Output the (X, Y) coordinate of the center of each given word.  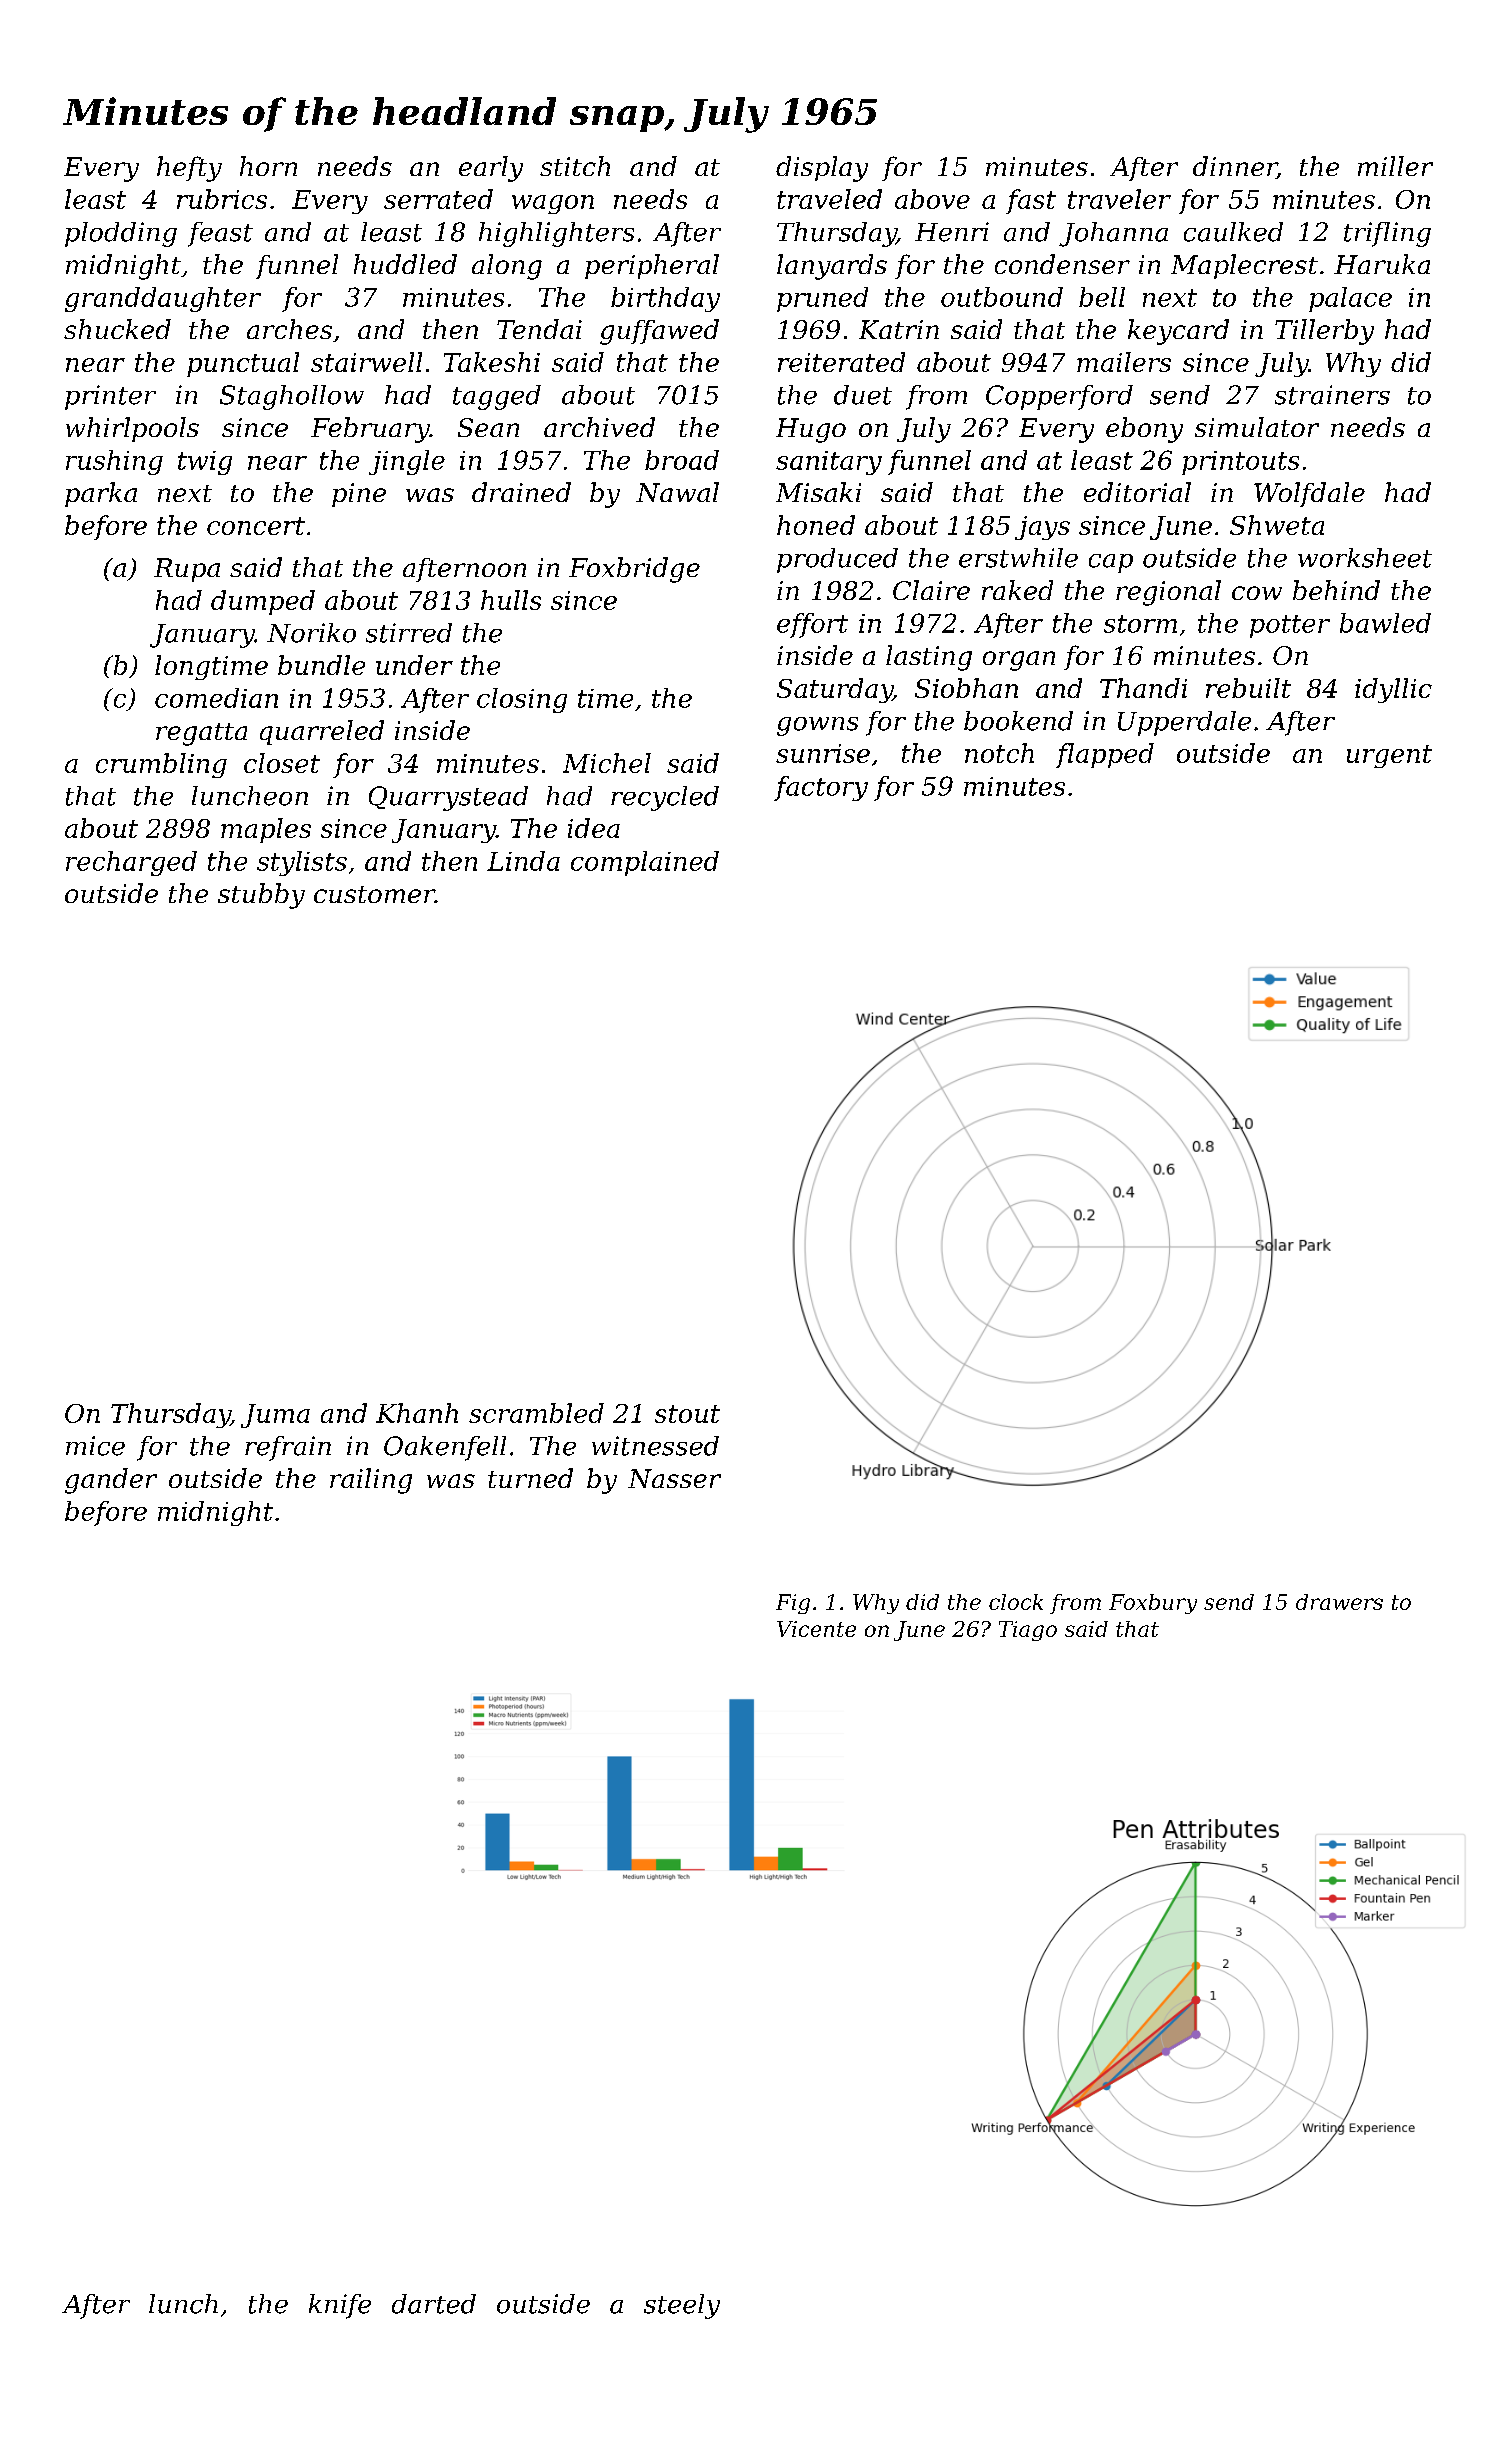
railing (371, 1481)
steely (682, 2306)
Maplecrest (1244, 266)
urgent (1389, 756)
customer (374, 894)
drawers (1339, 1602)
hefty (189, 169)
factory (821, 788)
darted (434, 2304)
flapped (1105, 755)
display (822, 169)
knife (340, 2306)
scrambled (536, 1413)
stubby (261, 896)
